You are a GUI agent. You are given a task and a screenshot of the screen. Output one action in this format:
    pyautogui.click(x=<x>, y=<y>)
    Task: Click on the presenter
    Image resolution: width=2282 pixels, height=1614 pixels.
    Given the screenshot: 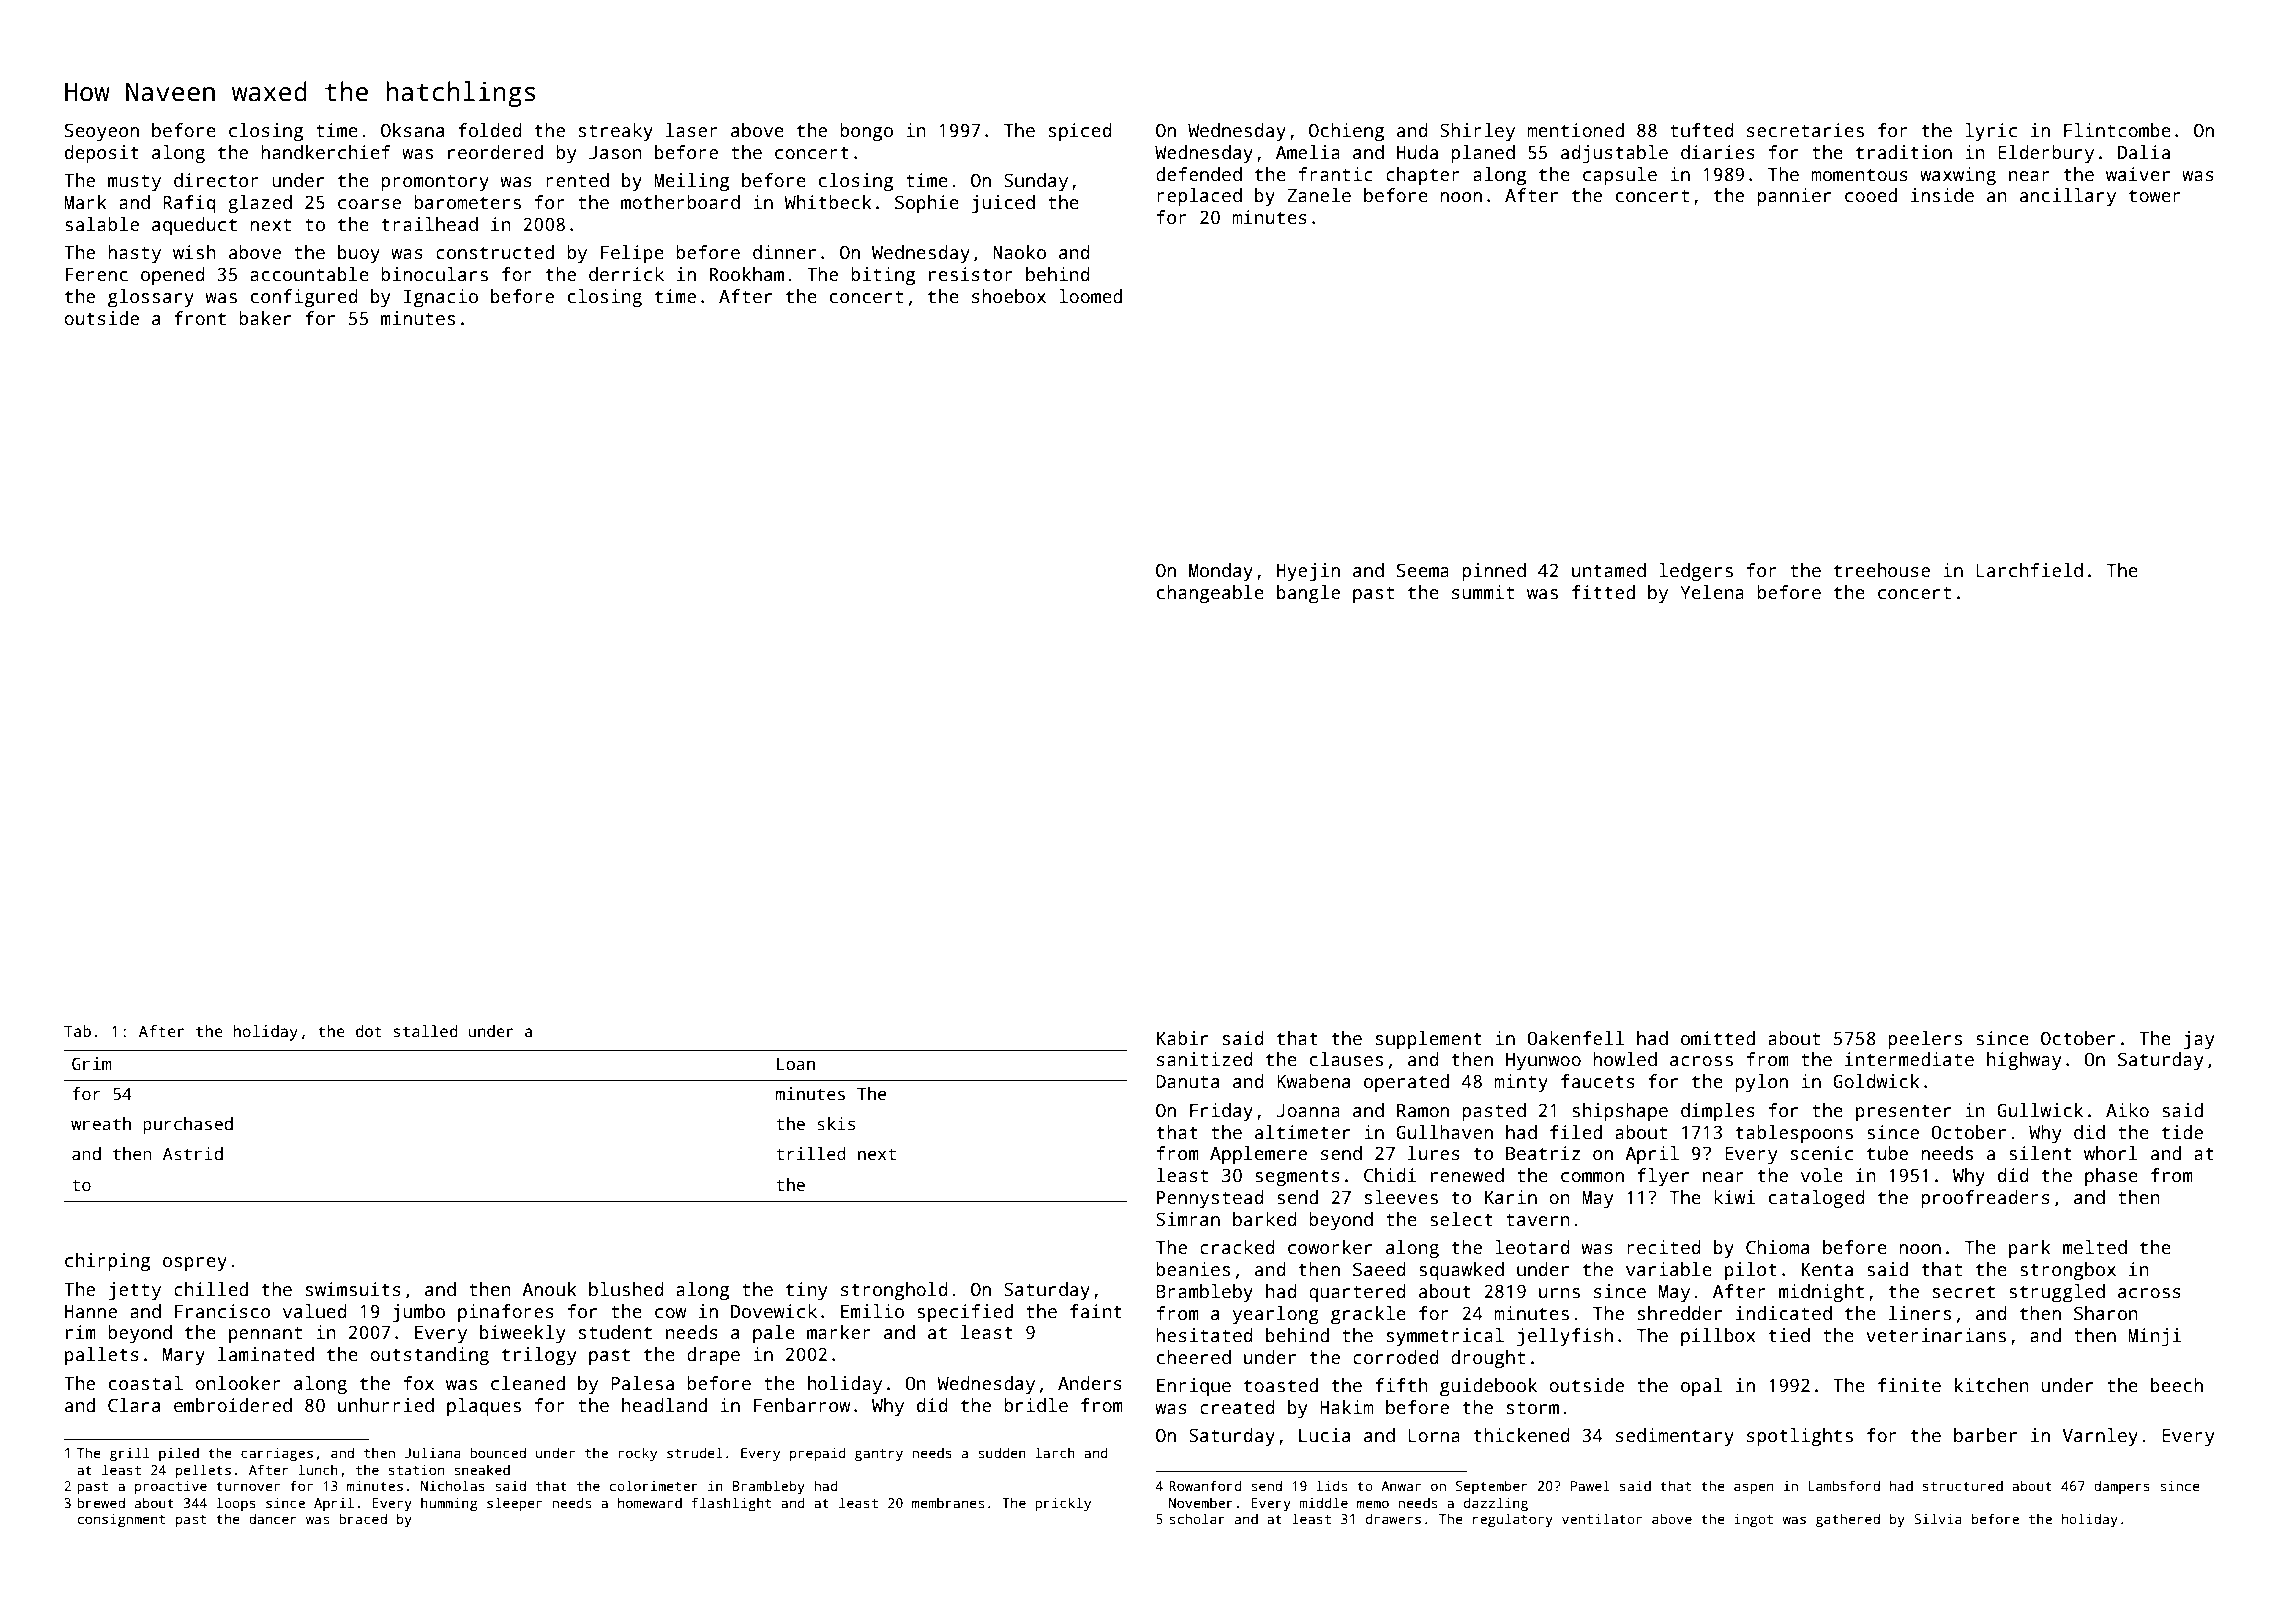 What is the action you would take?
    pyautogui.click(x=1904, y=1113)
